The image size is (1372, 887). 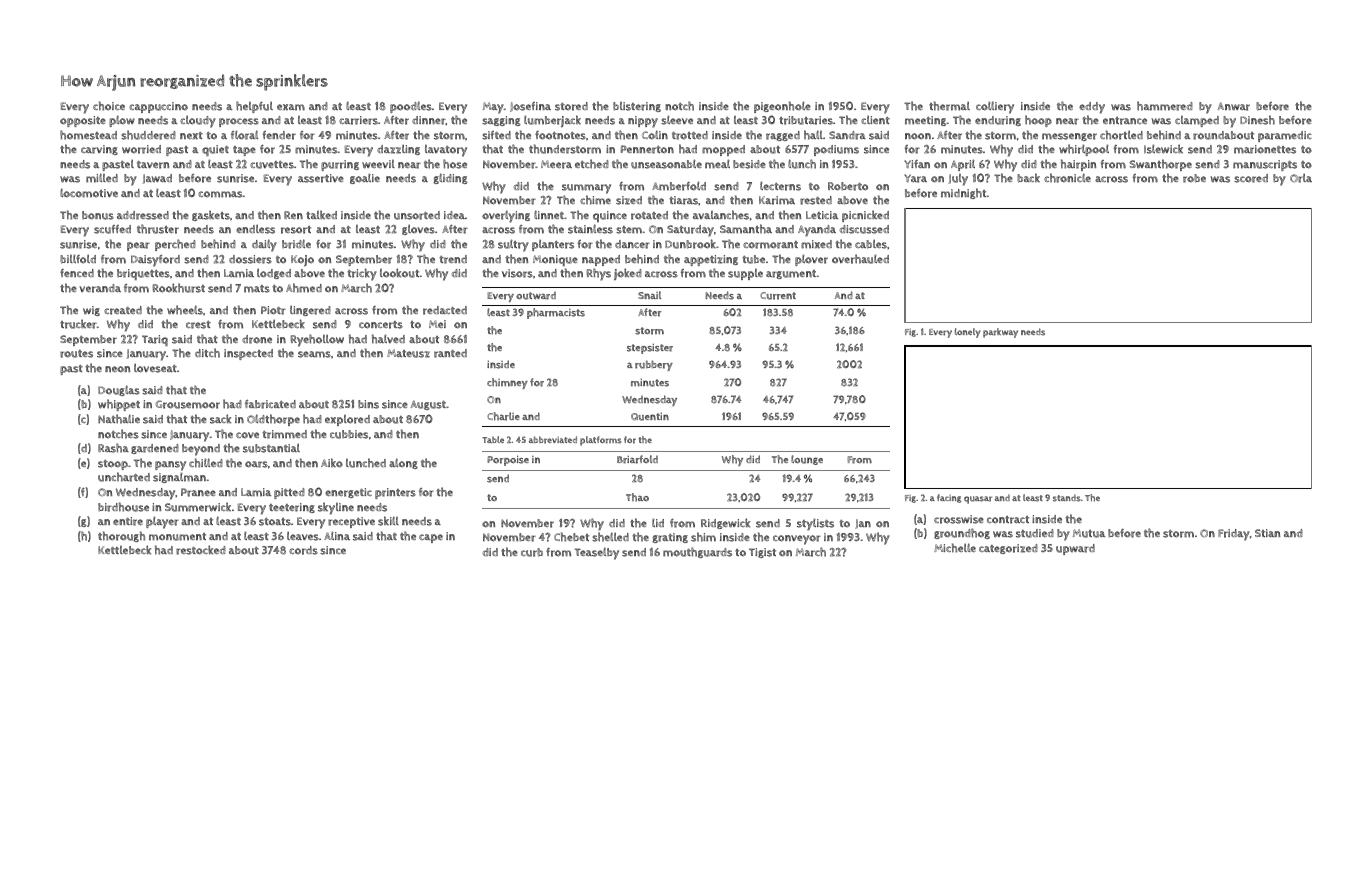 I want to click on thermal, so click(x=949, y=106).
